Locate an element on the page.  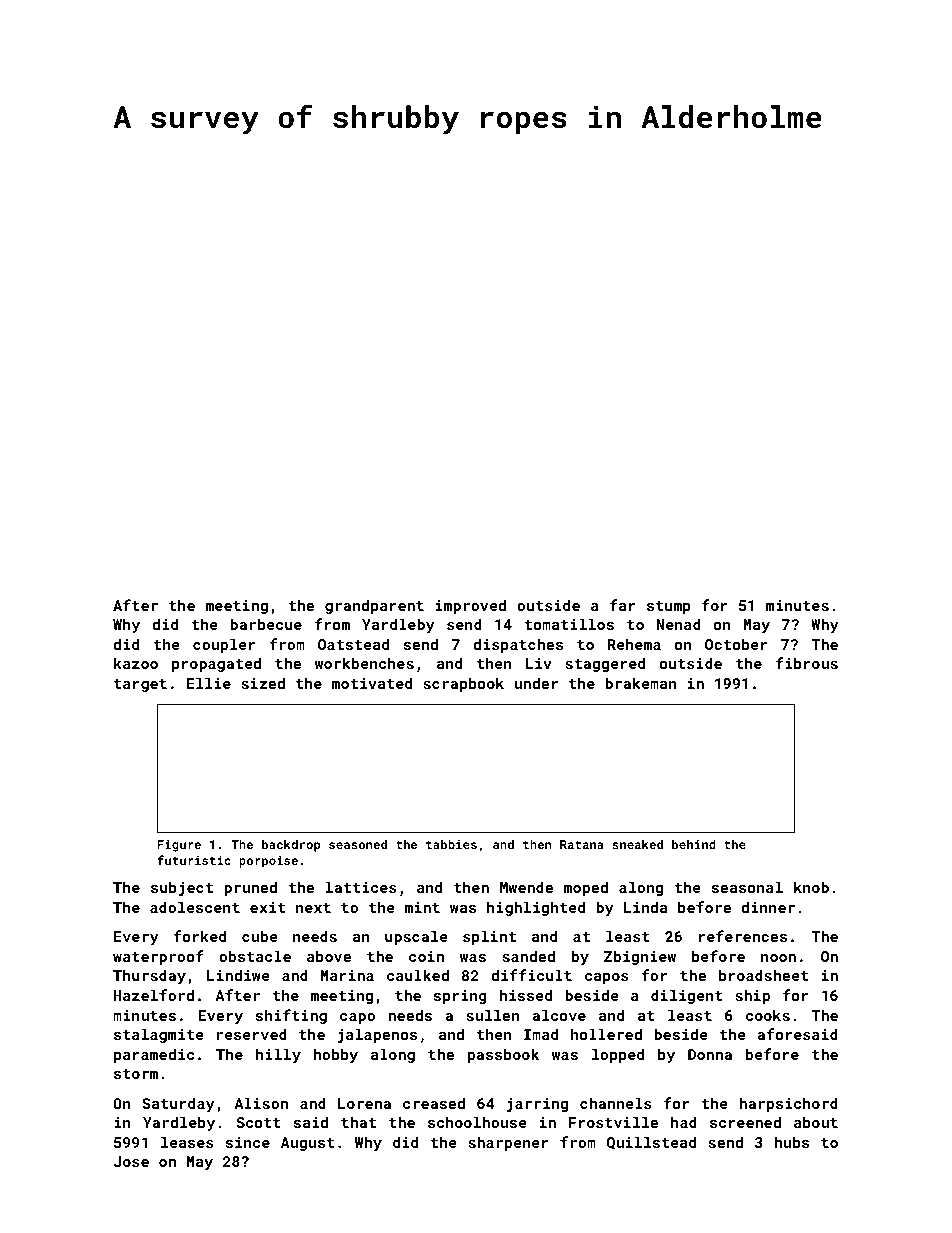
Figure is located at coordinates (179, 846).
